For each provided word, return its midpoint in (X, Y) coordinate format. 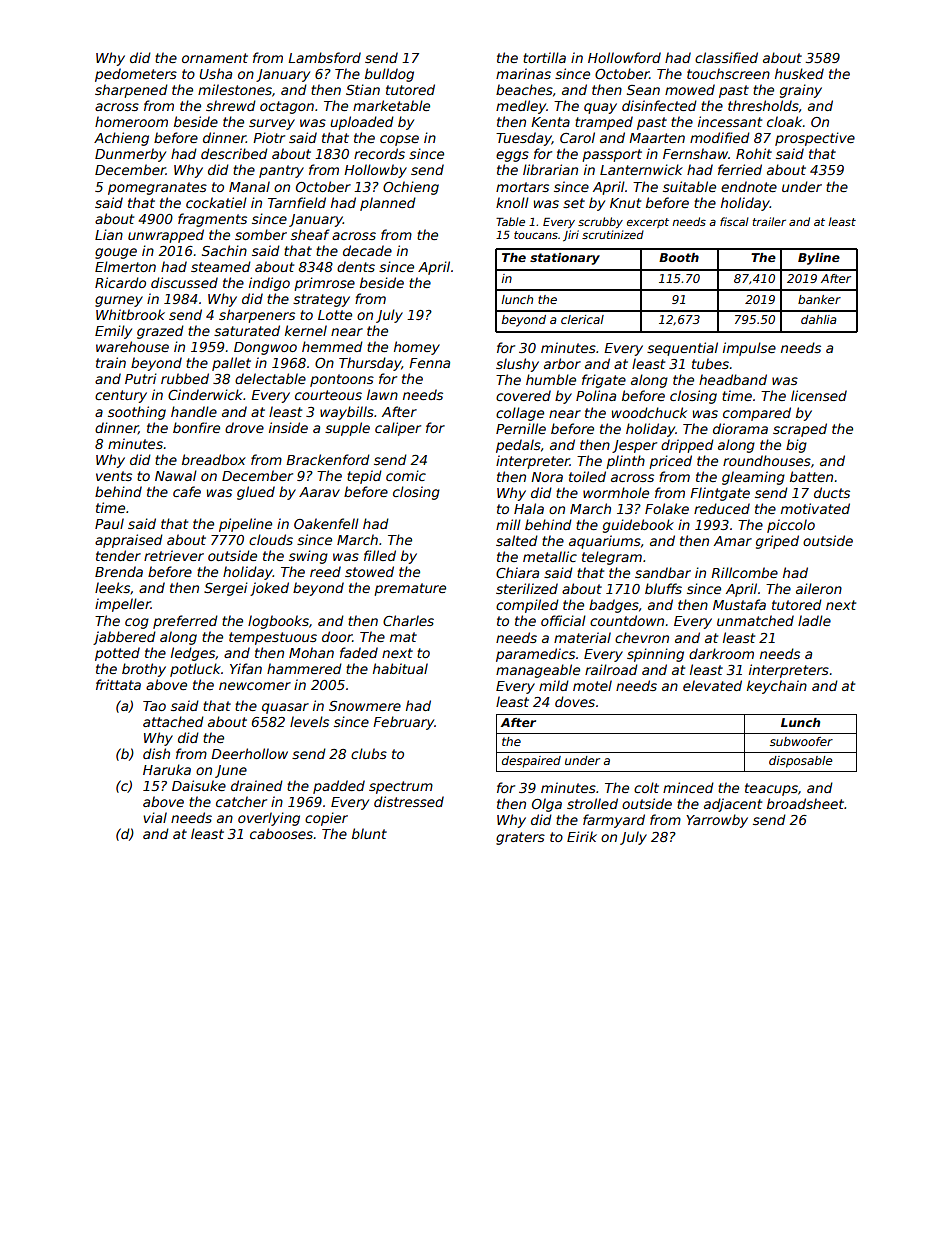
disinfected (659, 105)
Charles (408, 620)
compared (757, 414)
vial (155, 817)
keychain (777, 687)
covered (523, 395)
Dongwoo (265, 348)
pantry (281, 171)
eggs (512, 156)
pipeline (245, 525)
